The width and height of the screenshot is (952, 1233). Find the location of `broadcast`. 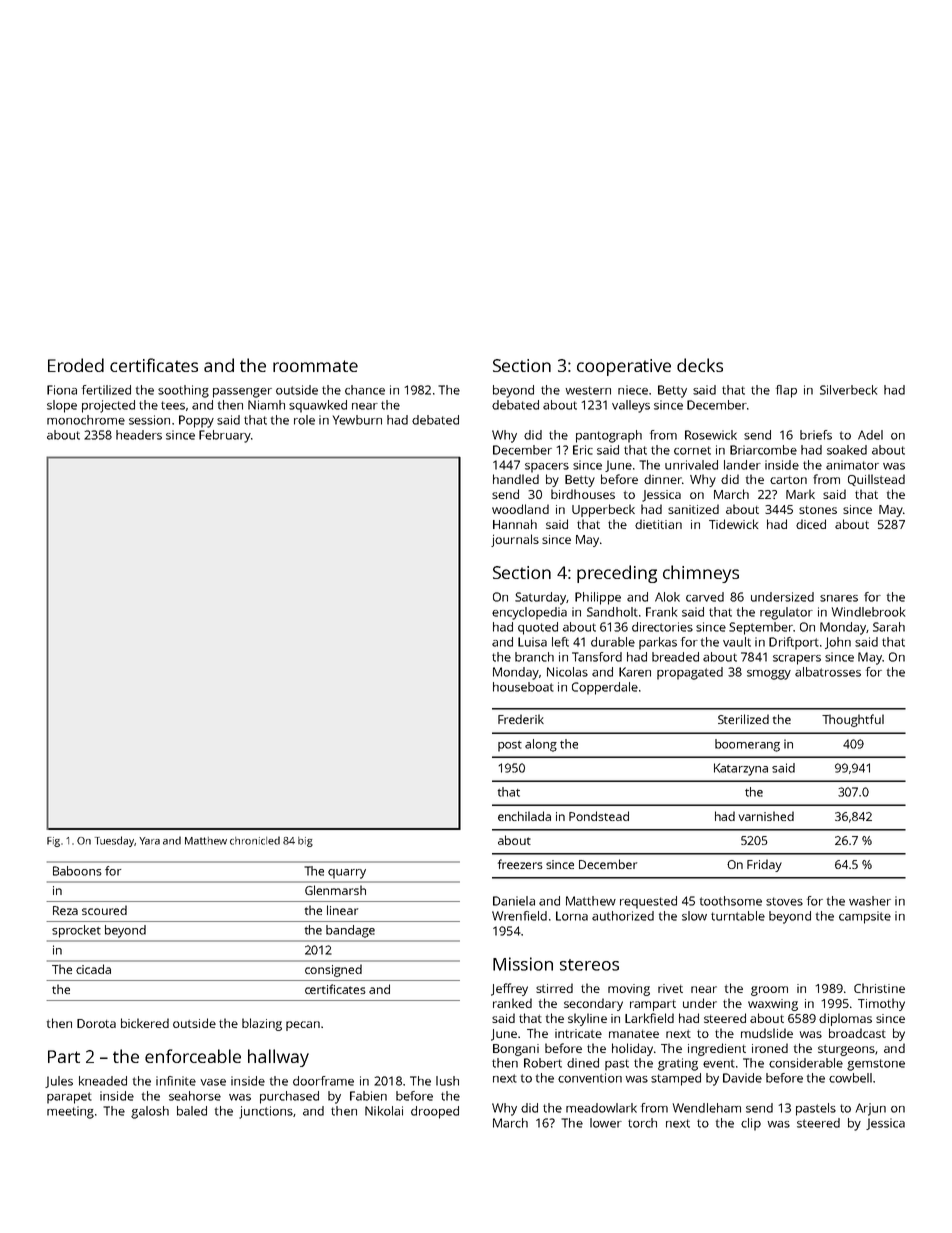

broadcast is located at coordinates (857, 1033).
